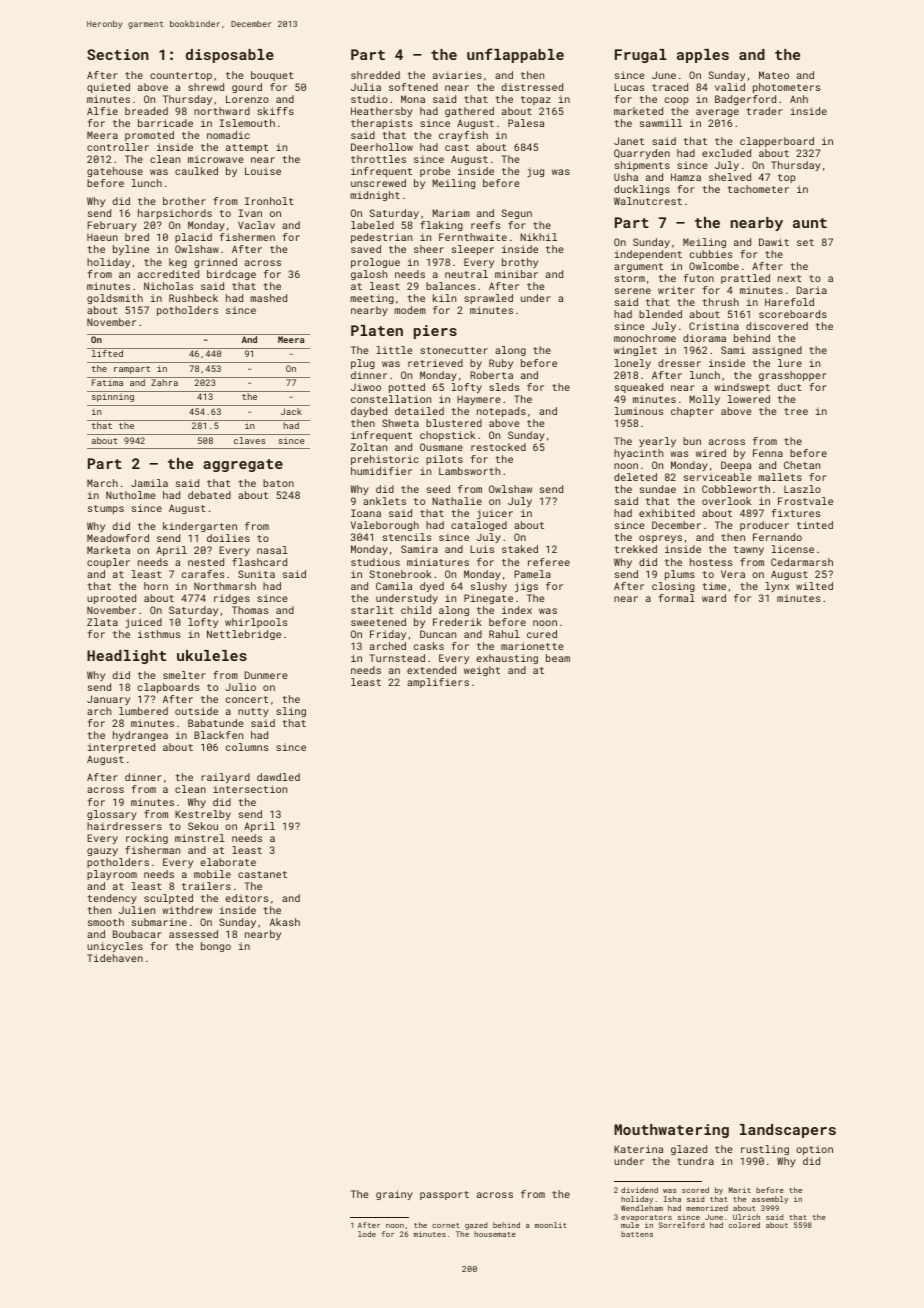  Describe the element at coordinates (815, 525) in the screenshot. I see `tinted` at that location.
